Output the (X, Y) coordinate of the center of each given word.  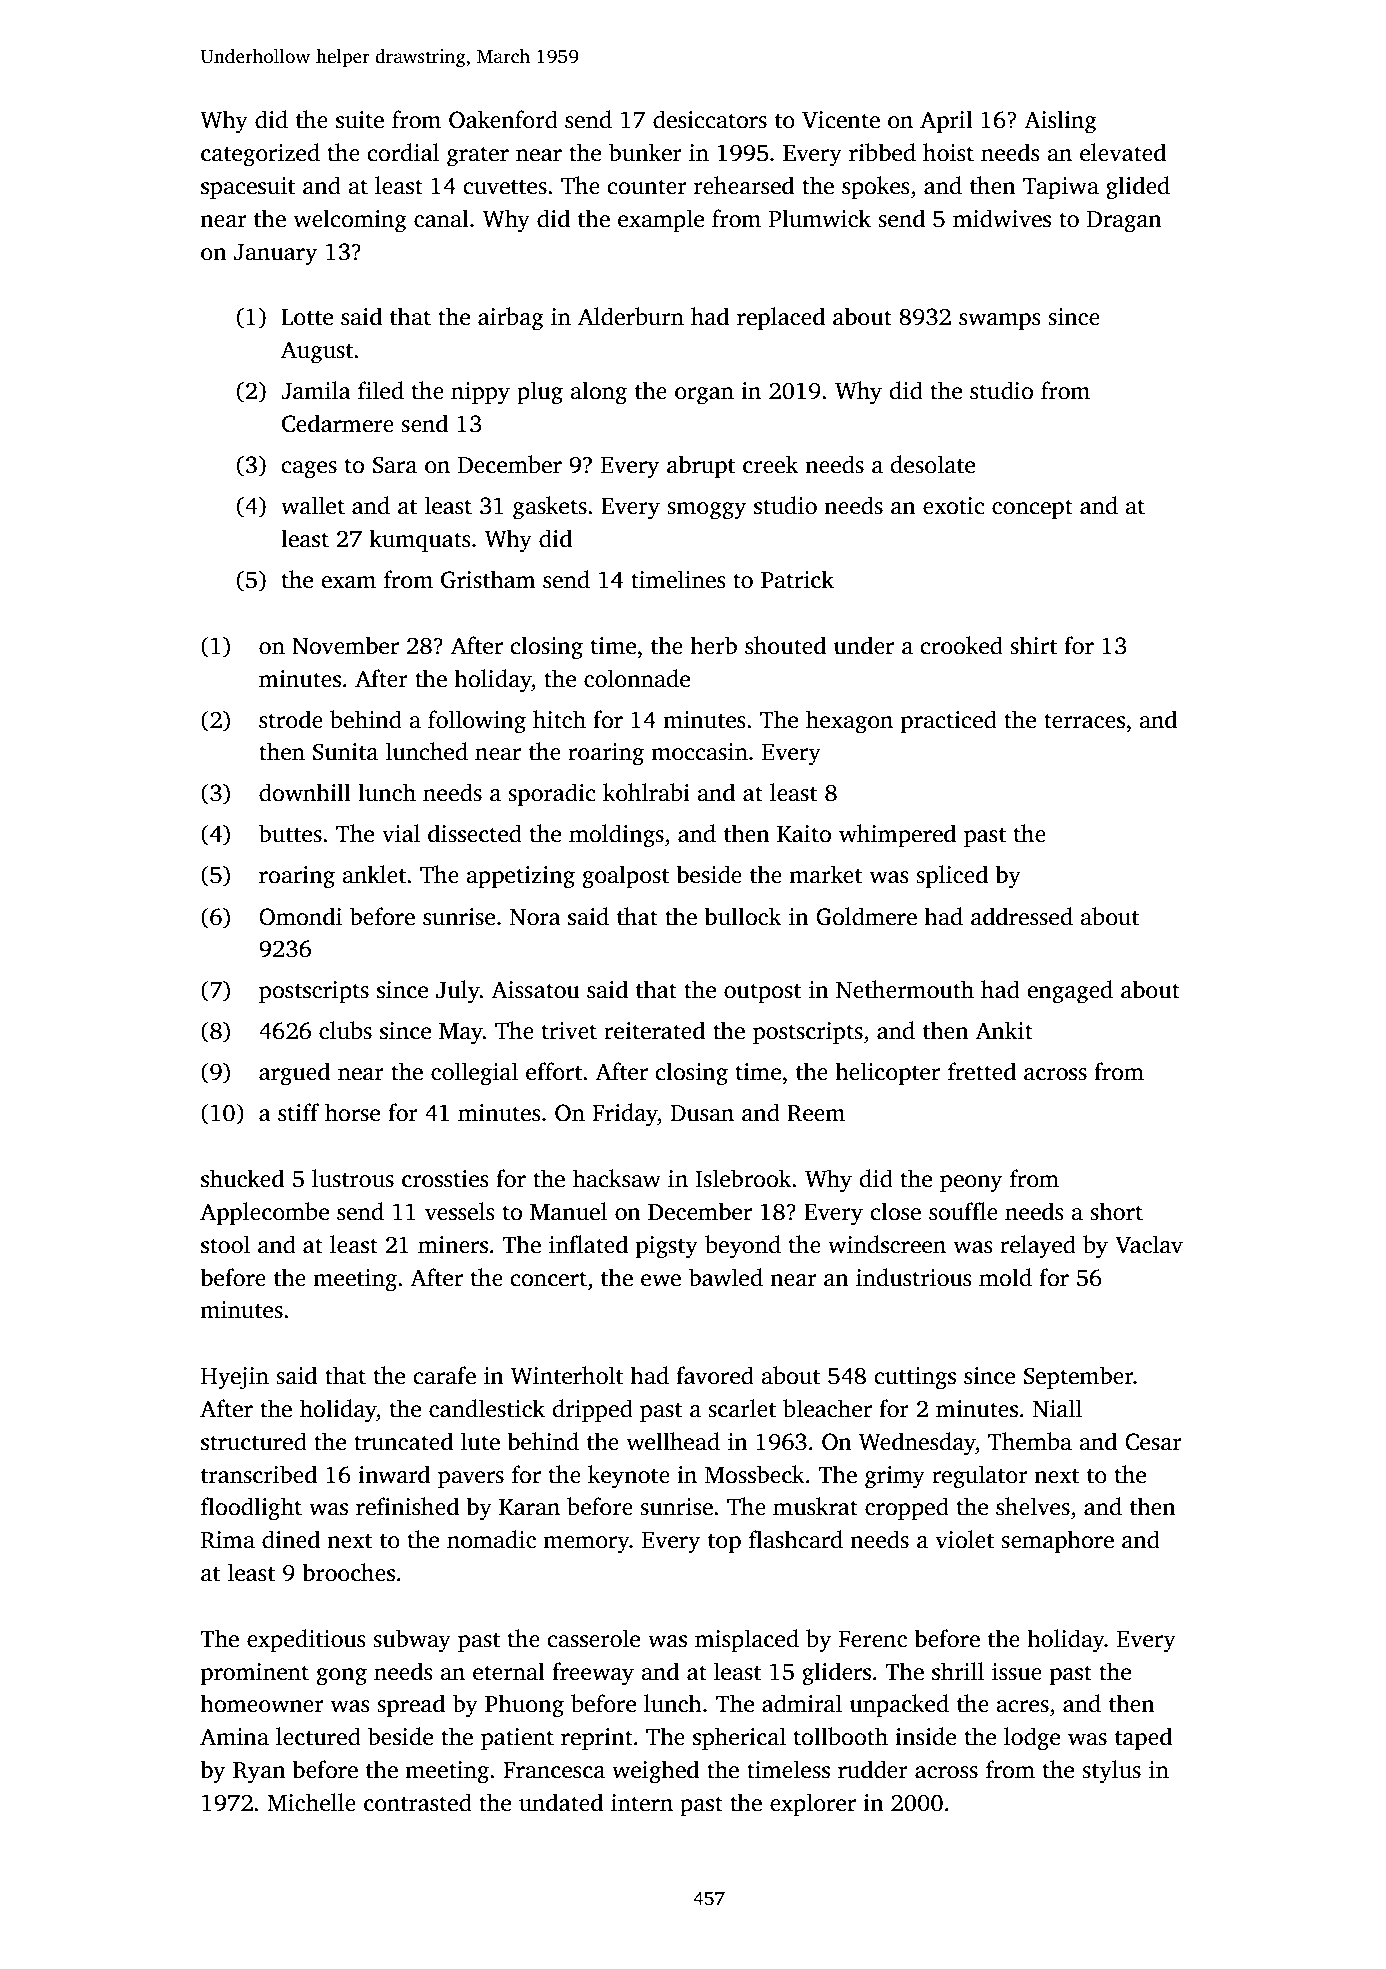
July (458, 992)
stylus (1111, 1772)
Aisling (1060, 122)
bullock (742, 916)
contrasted (418, 1802)
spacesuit (248, 188)
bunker (645, 152)
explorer (813, 1804)
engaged (1070, 992)
